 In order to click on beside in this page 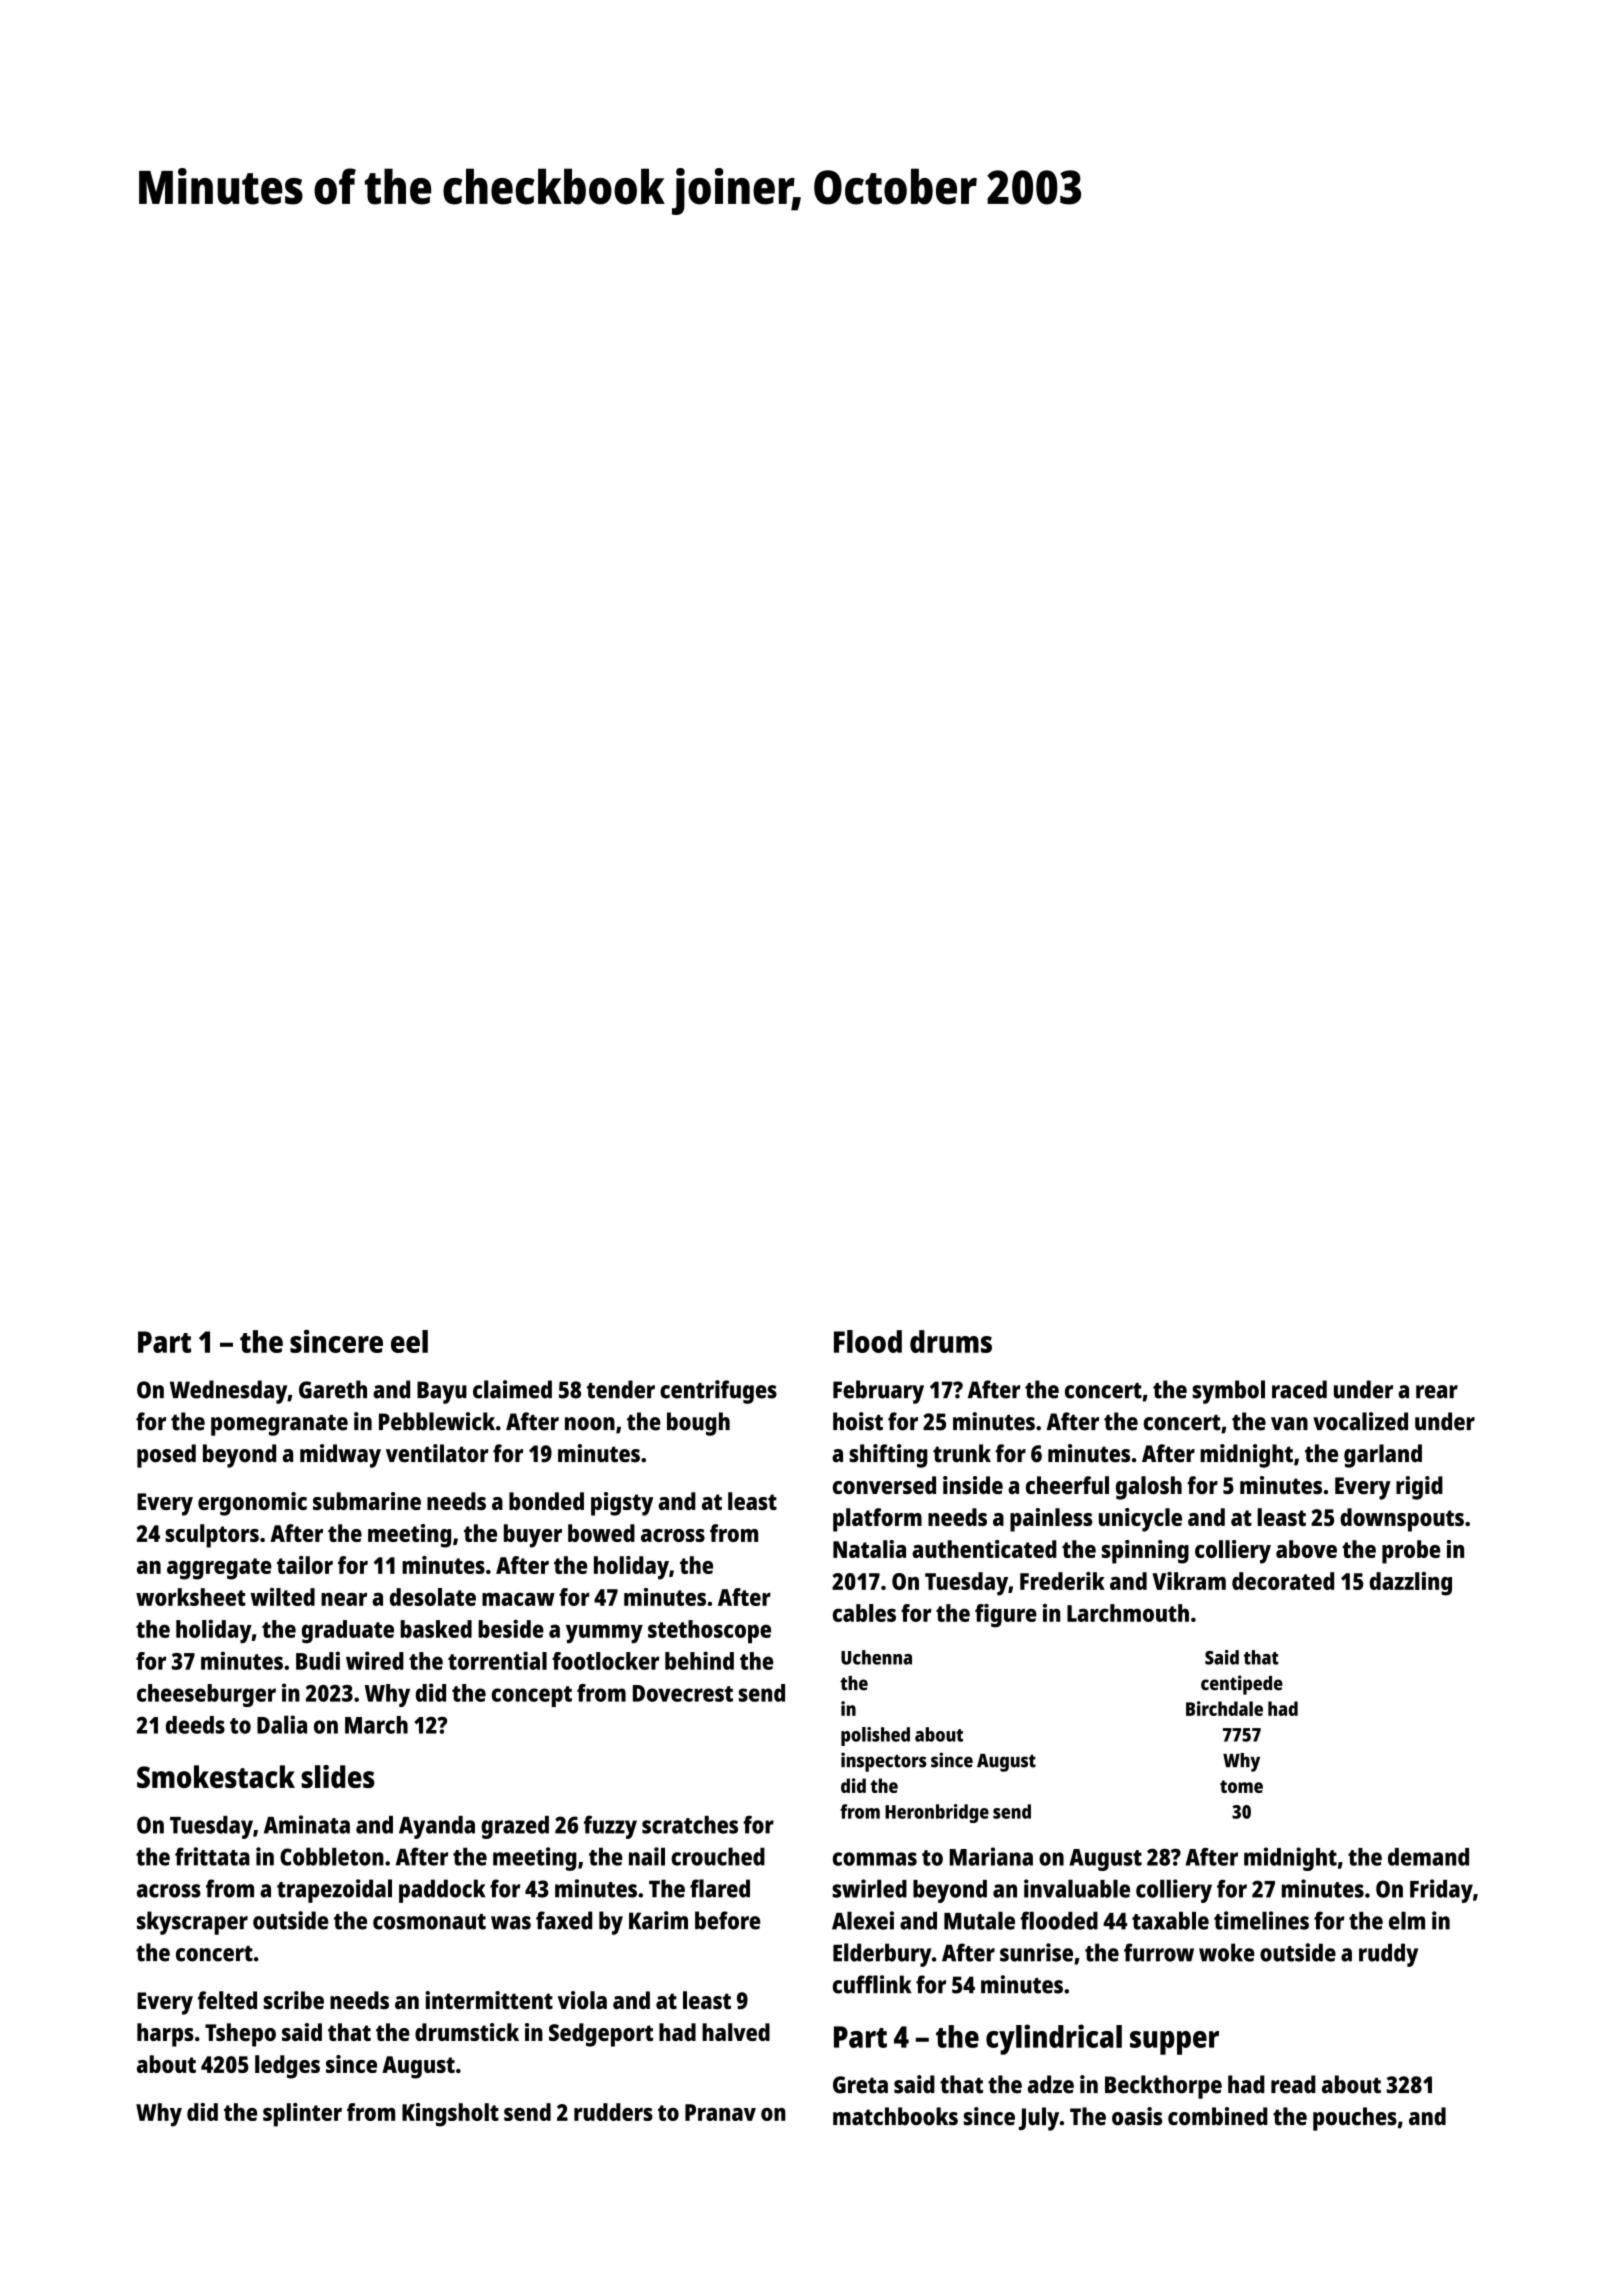, I will do `click(511, 1629)`.
